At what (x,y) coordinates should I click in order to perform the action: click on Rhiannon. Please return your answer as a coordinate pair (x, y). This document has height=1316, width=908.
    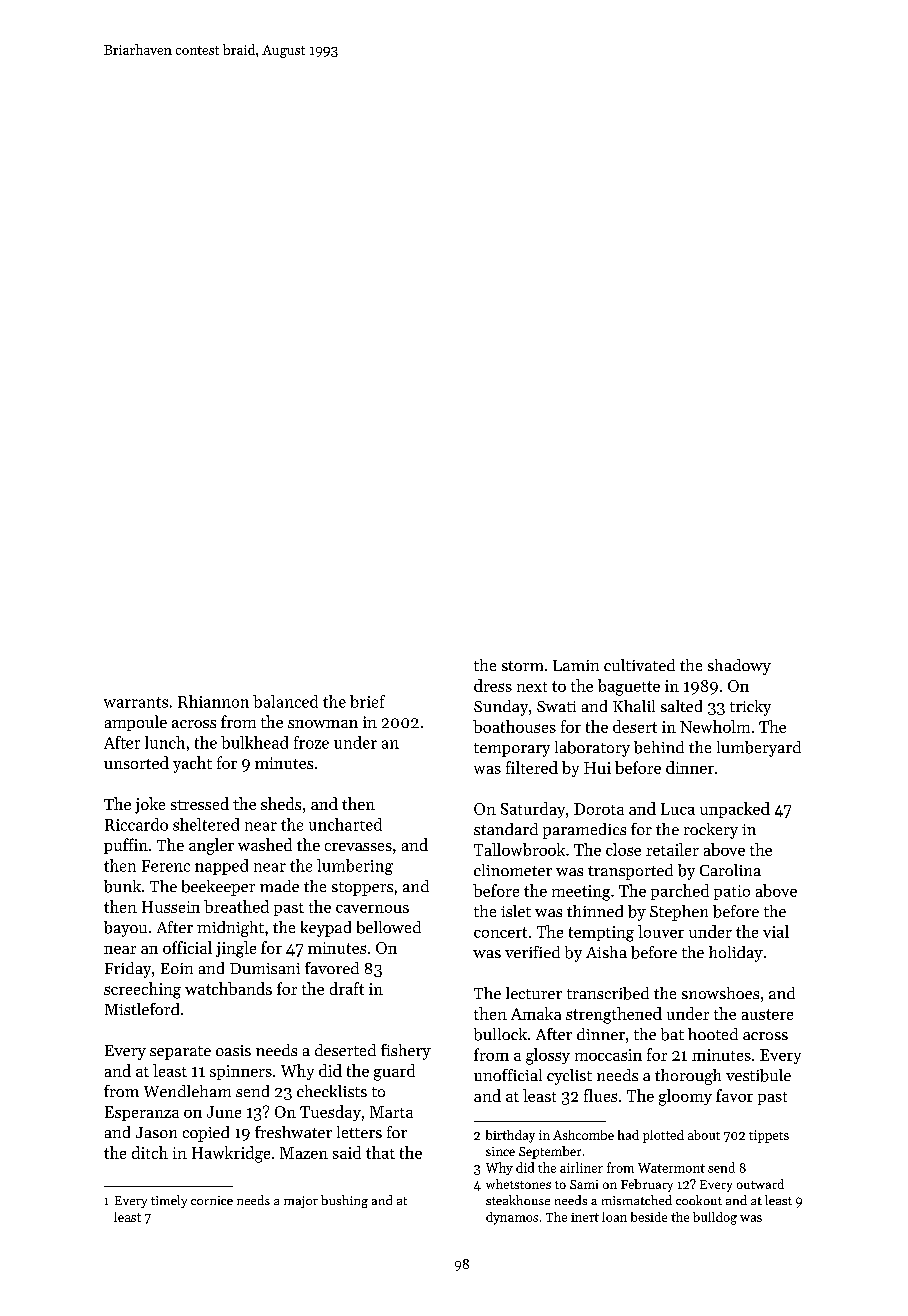
    Looking at the image, I should click on (213, 701).
